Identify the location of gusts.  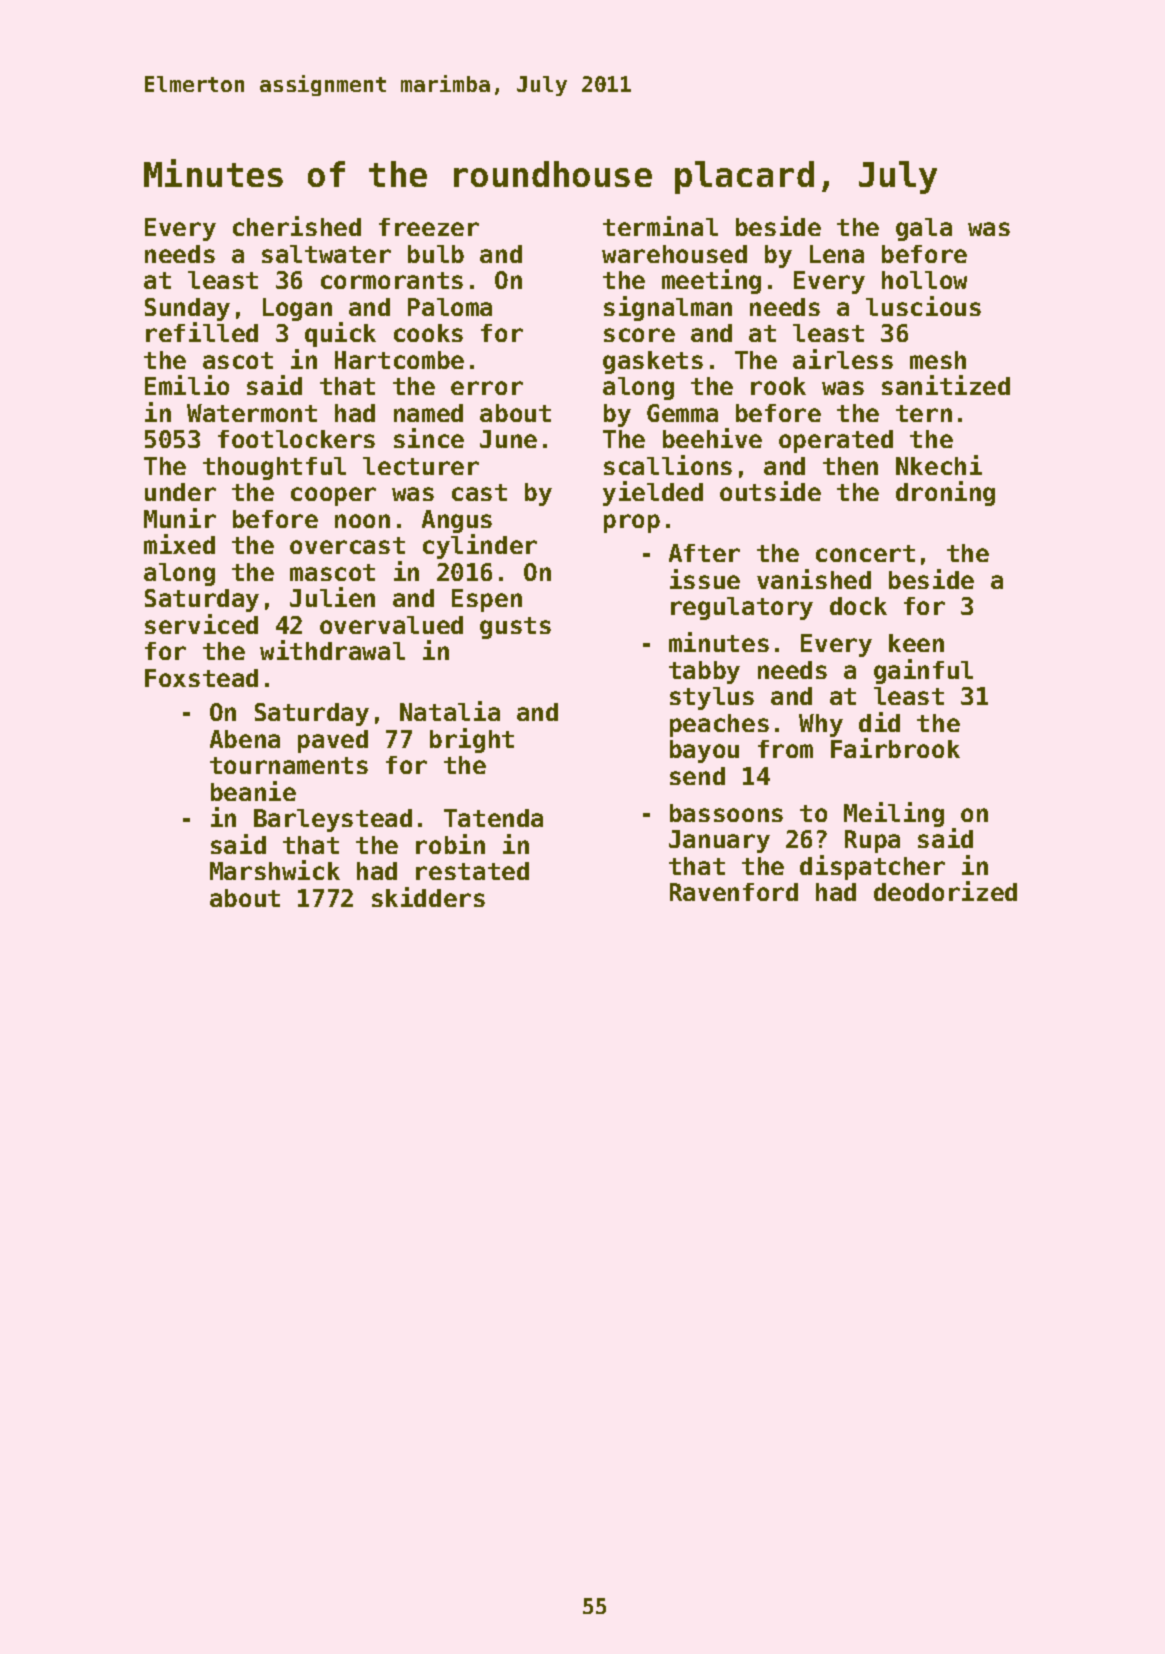
(515, 628).
